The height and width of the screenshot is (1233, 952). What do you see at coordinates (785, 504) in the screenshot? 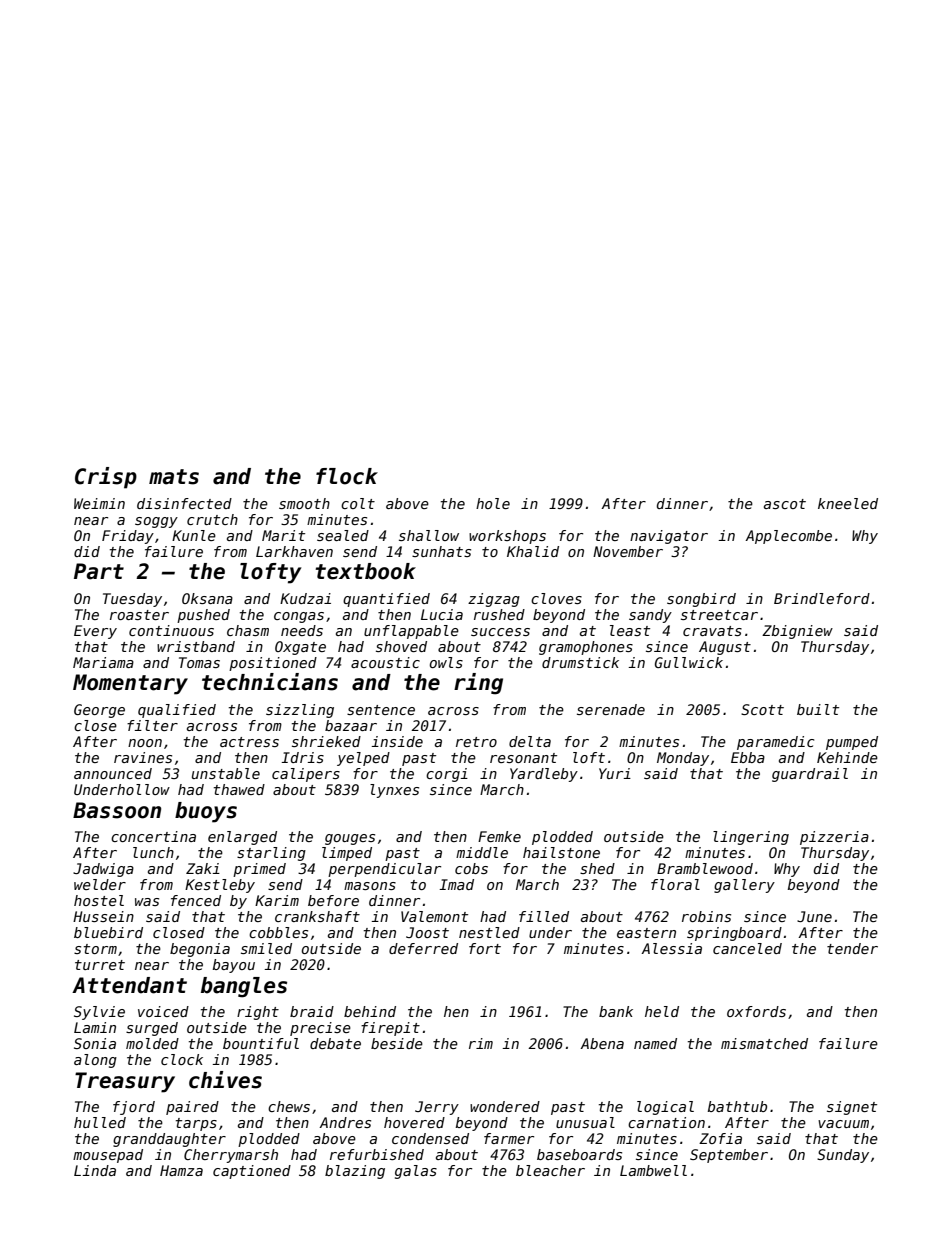
I see `ascot` at bounding box center [785, 504].
